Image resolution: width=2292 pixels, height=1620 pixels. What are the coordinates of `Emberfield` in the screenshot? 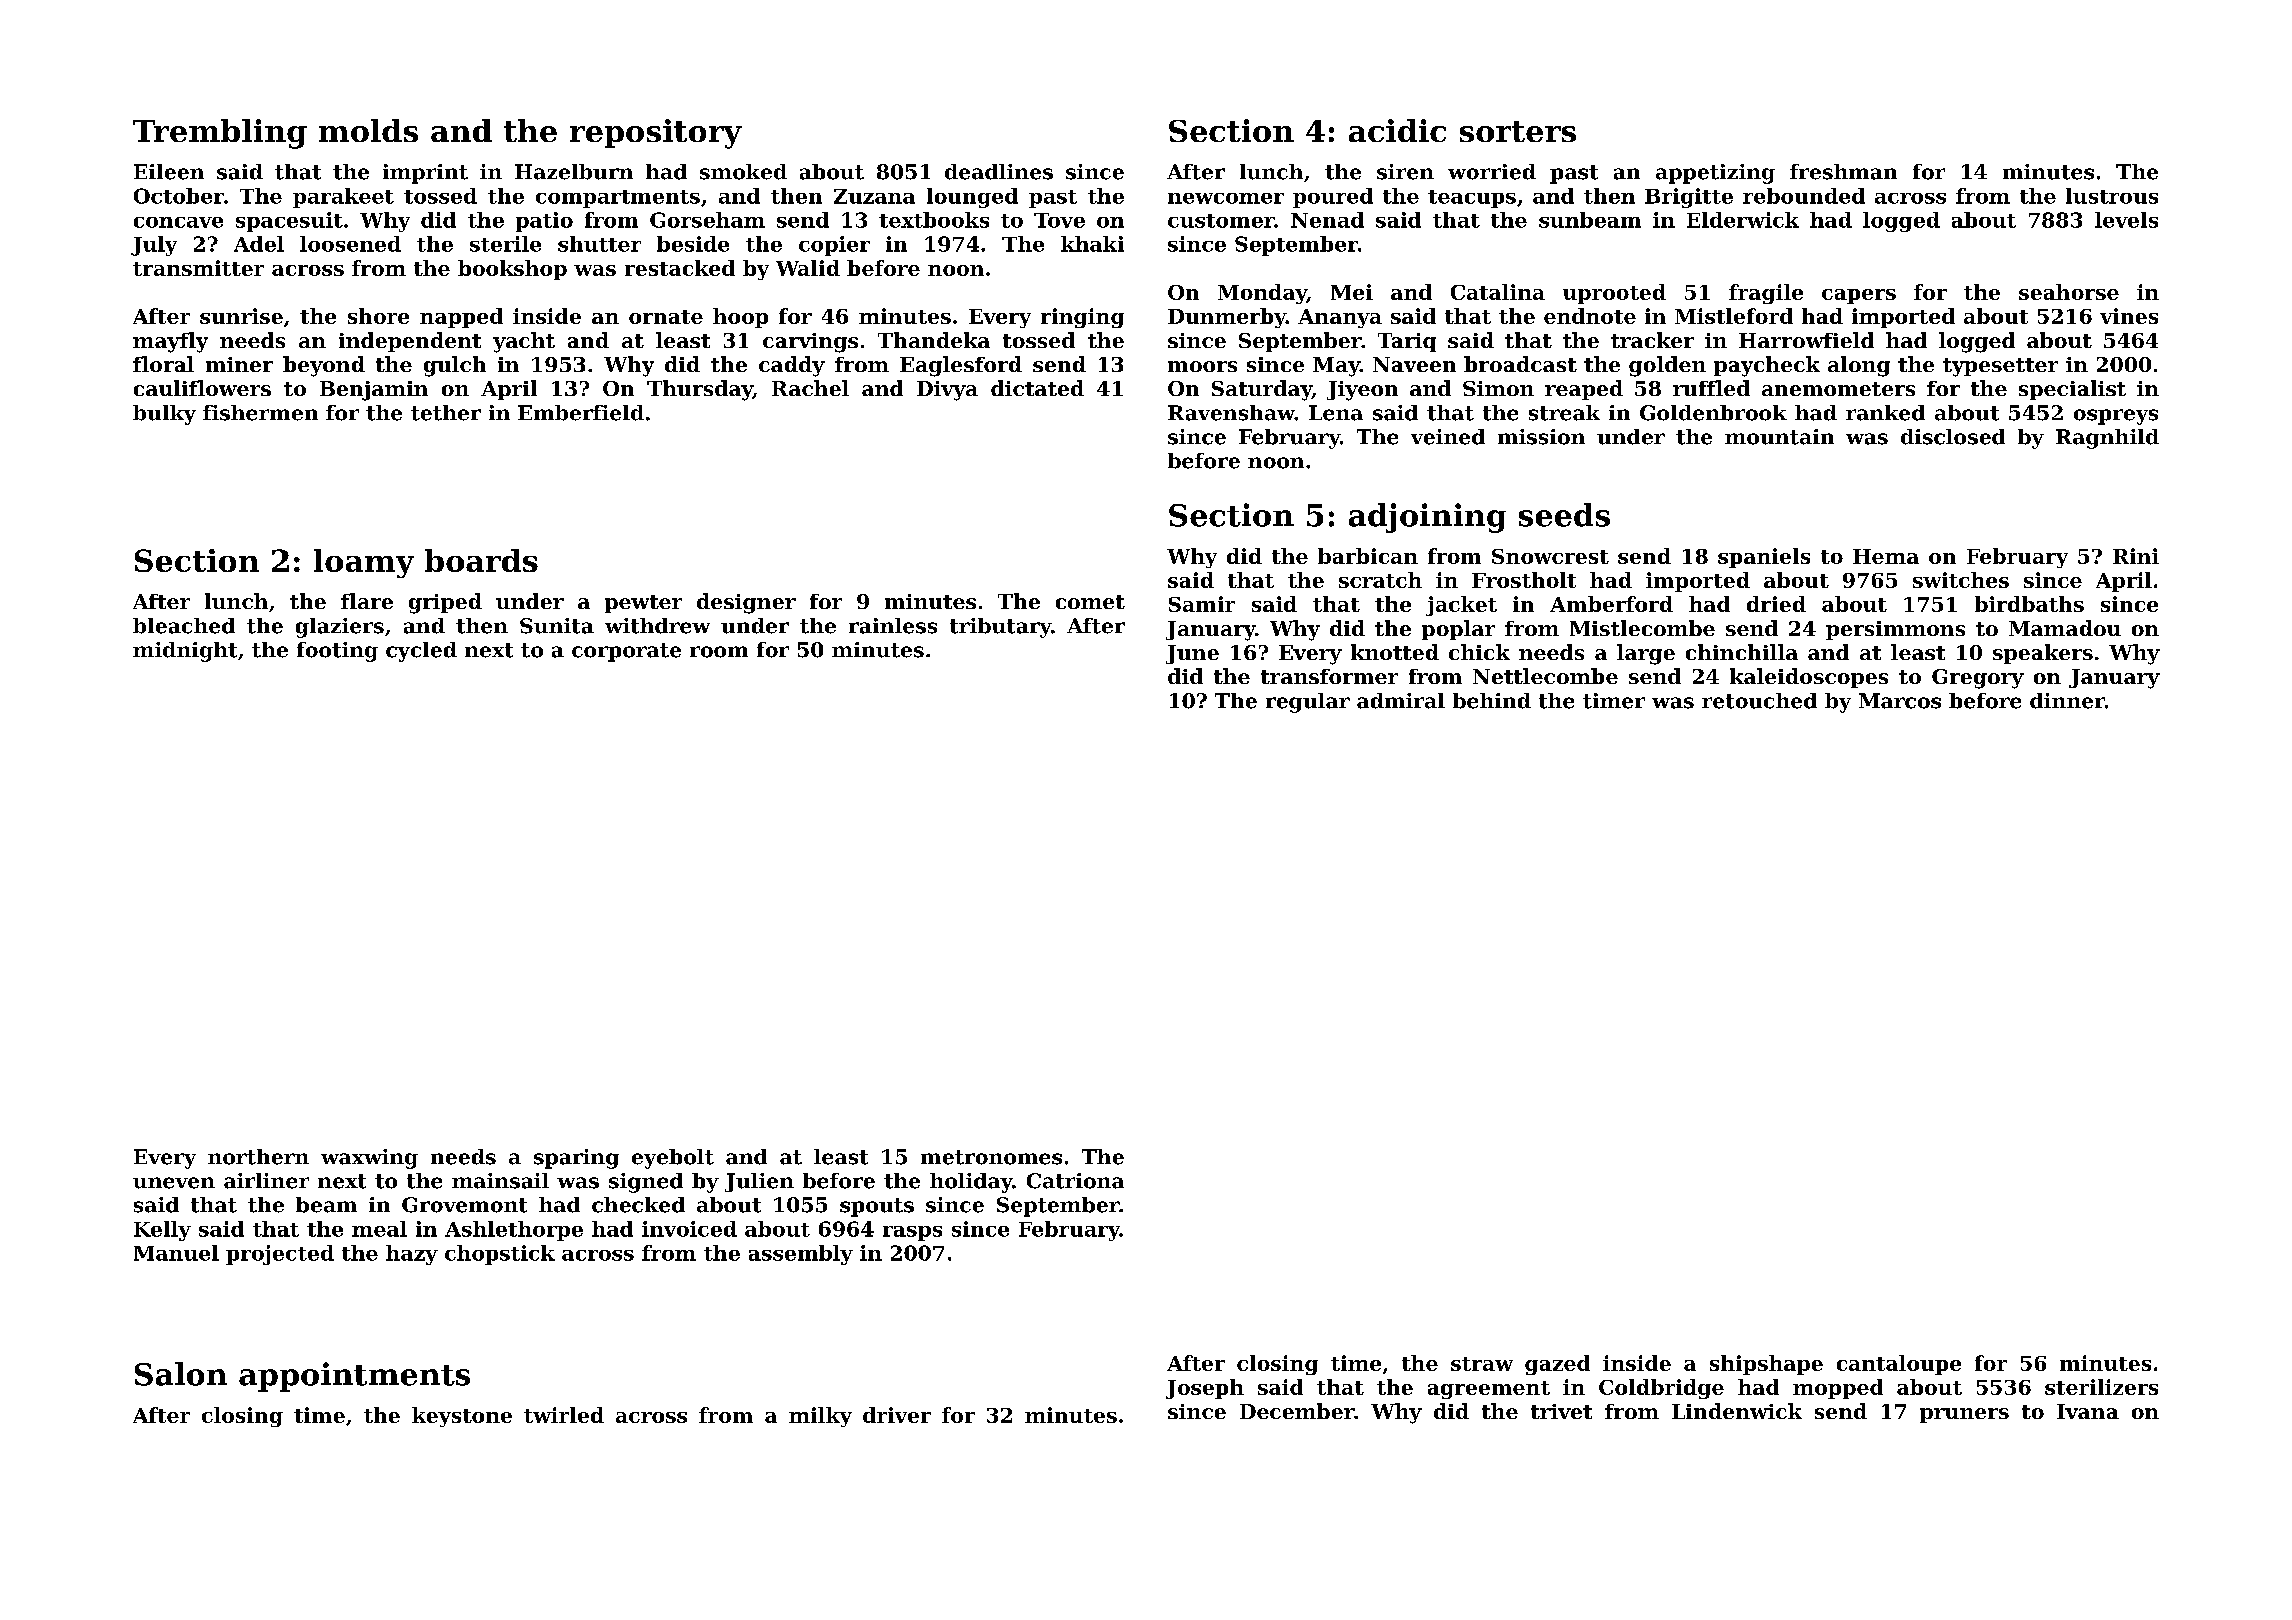 It's located at (581, 413).
